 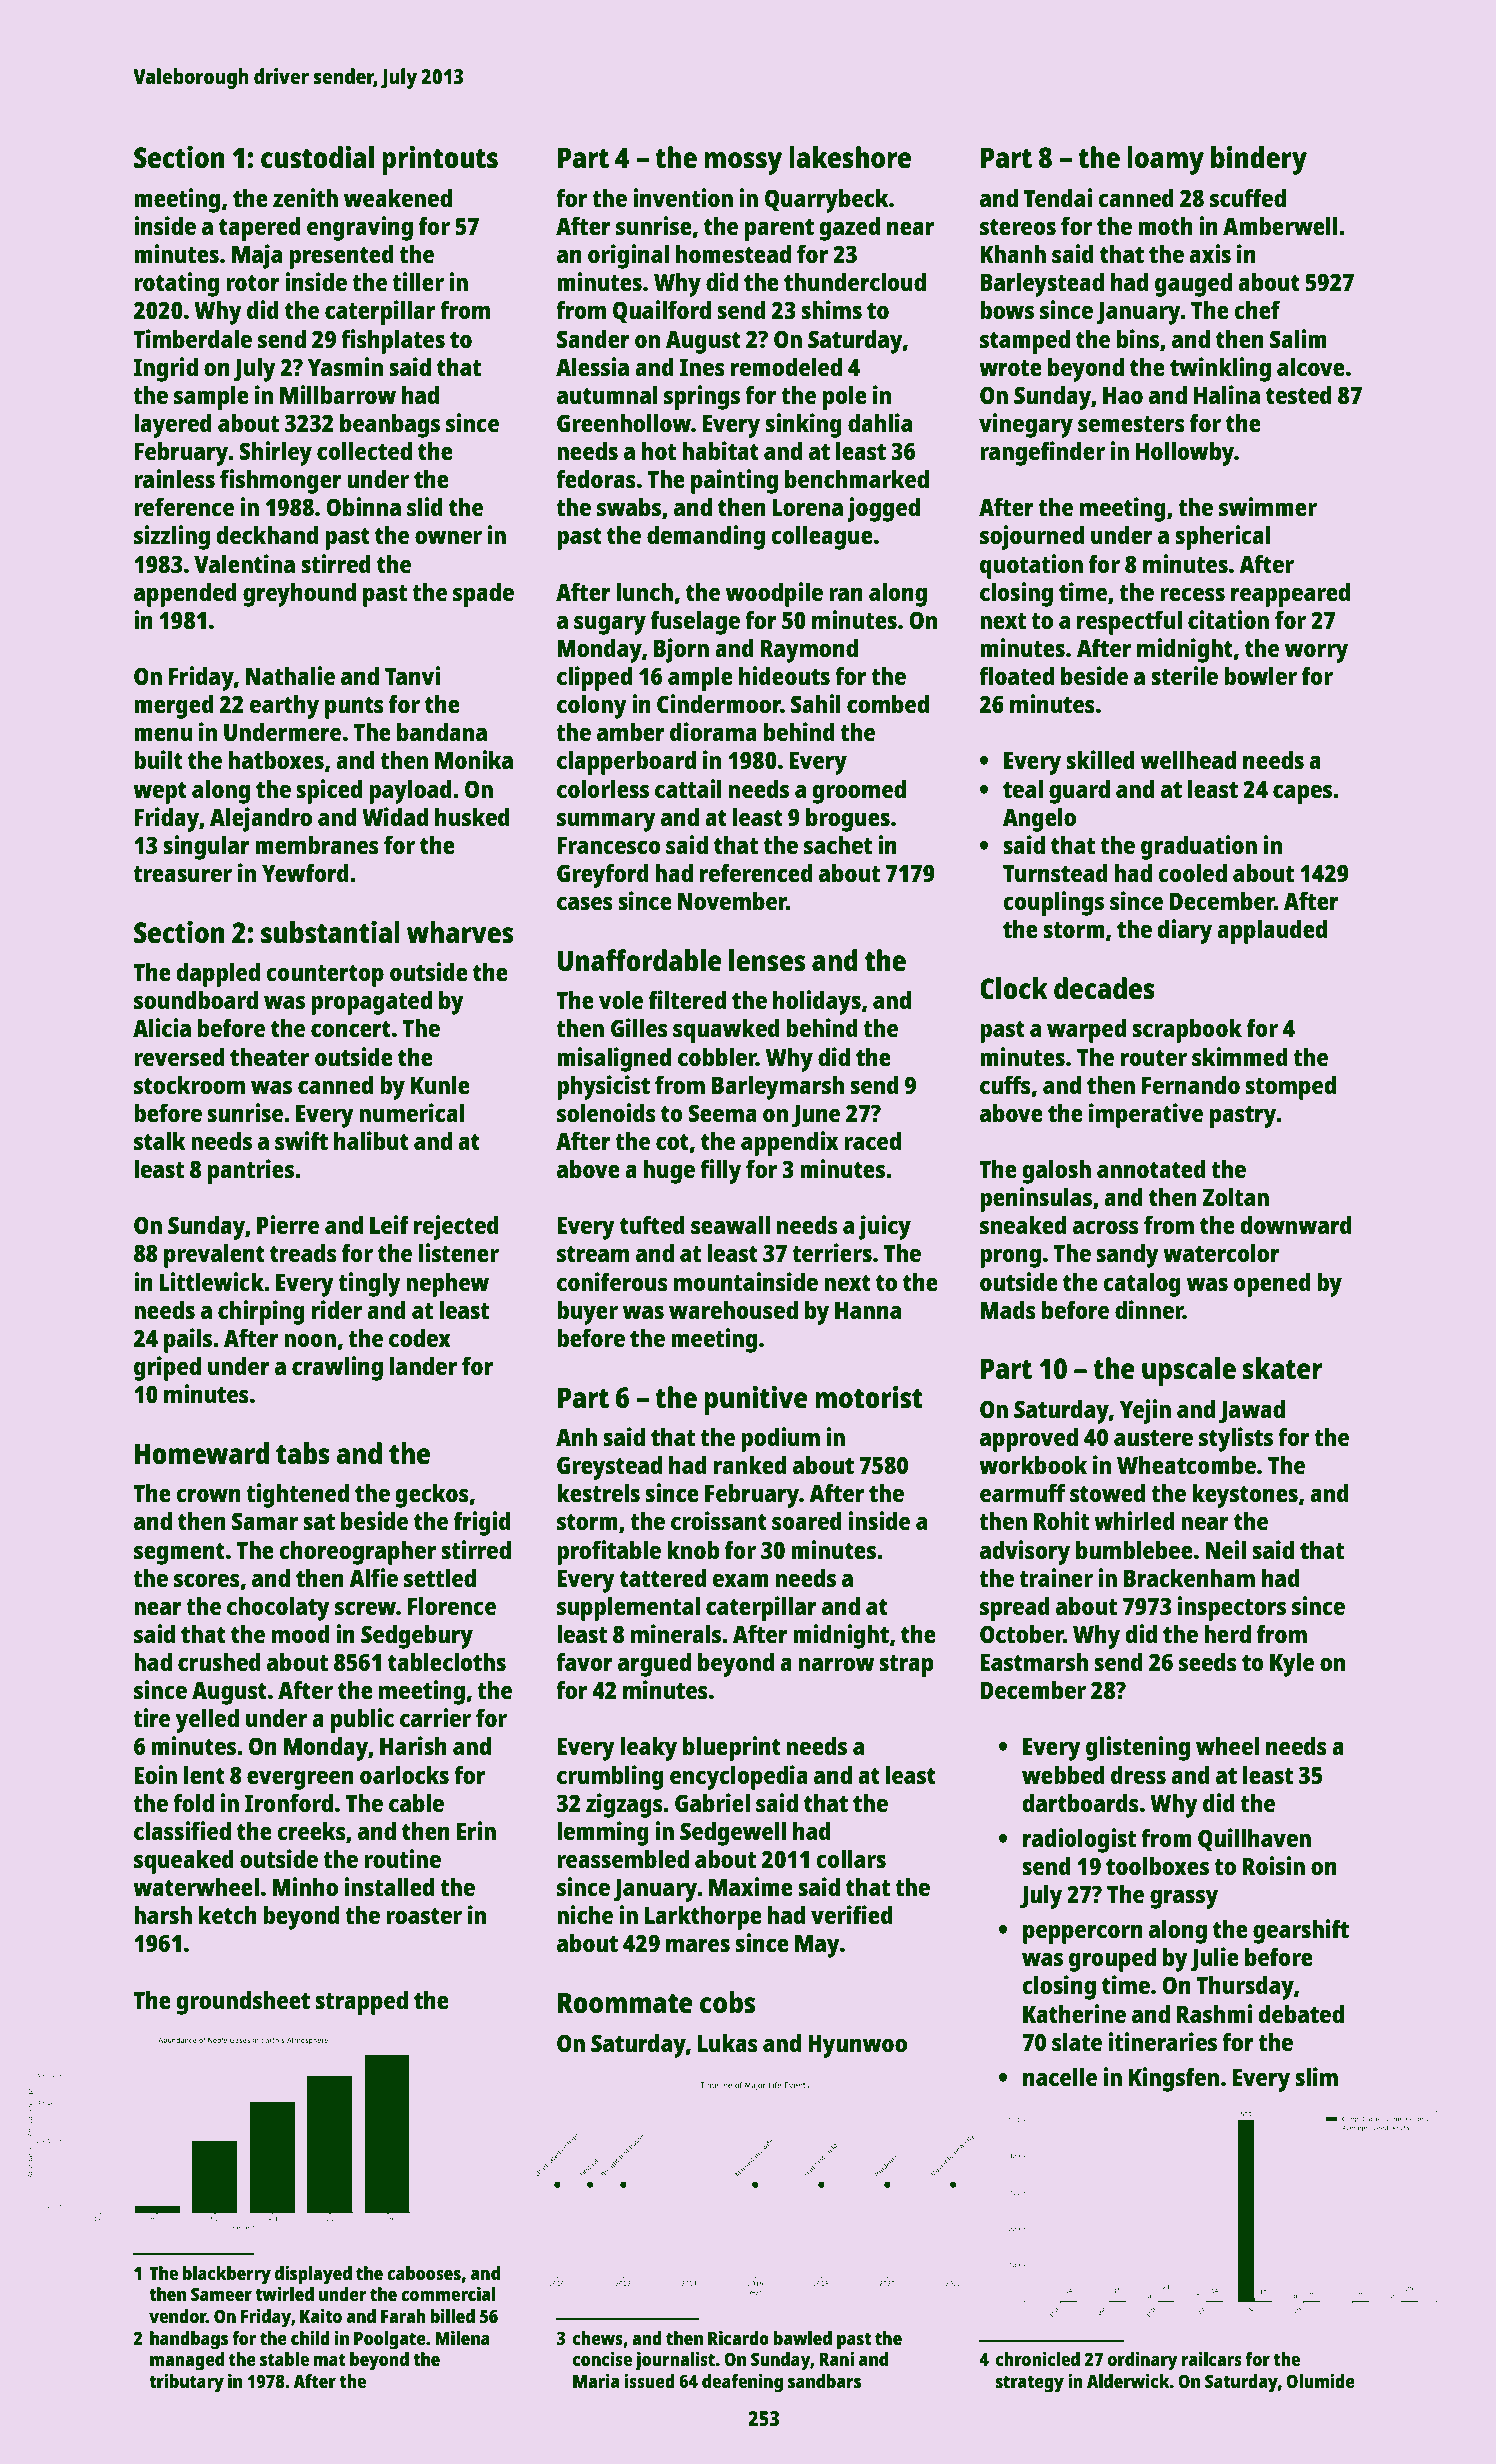 What do you see at coordinates (1038, 2358) in the image?
I see `chronicled` at bounding box center [1038, 2358].
